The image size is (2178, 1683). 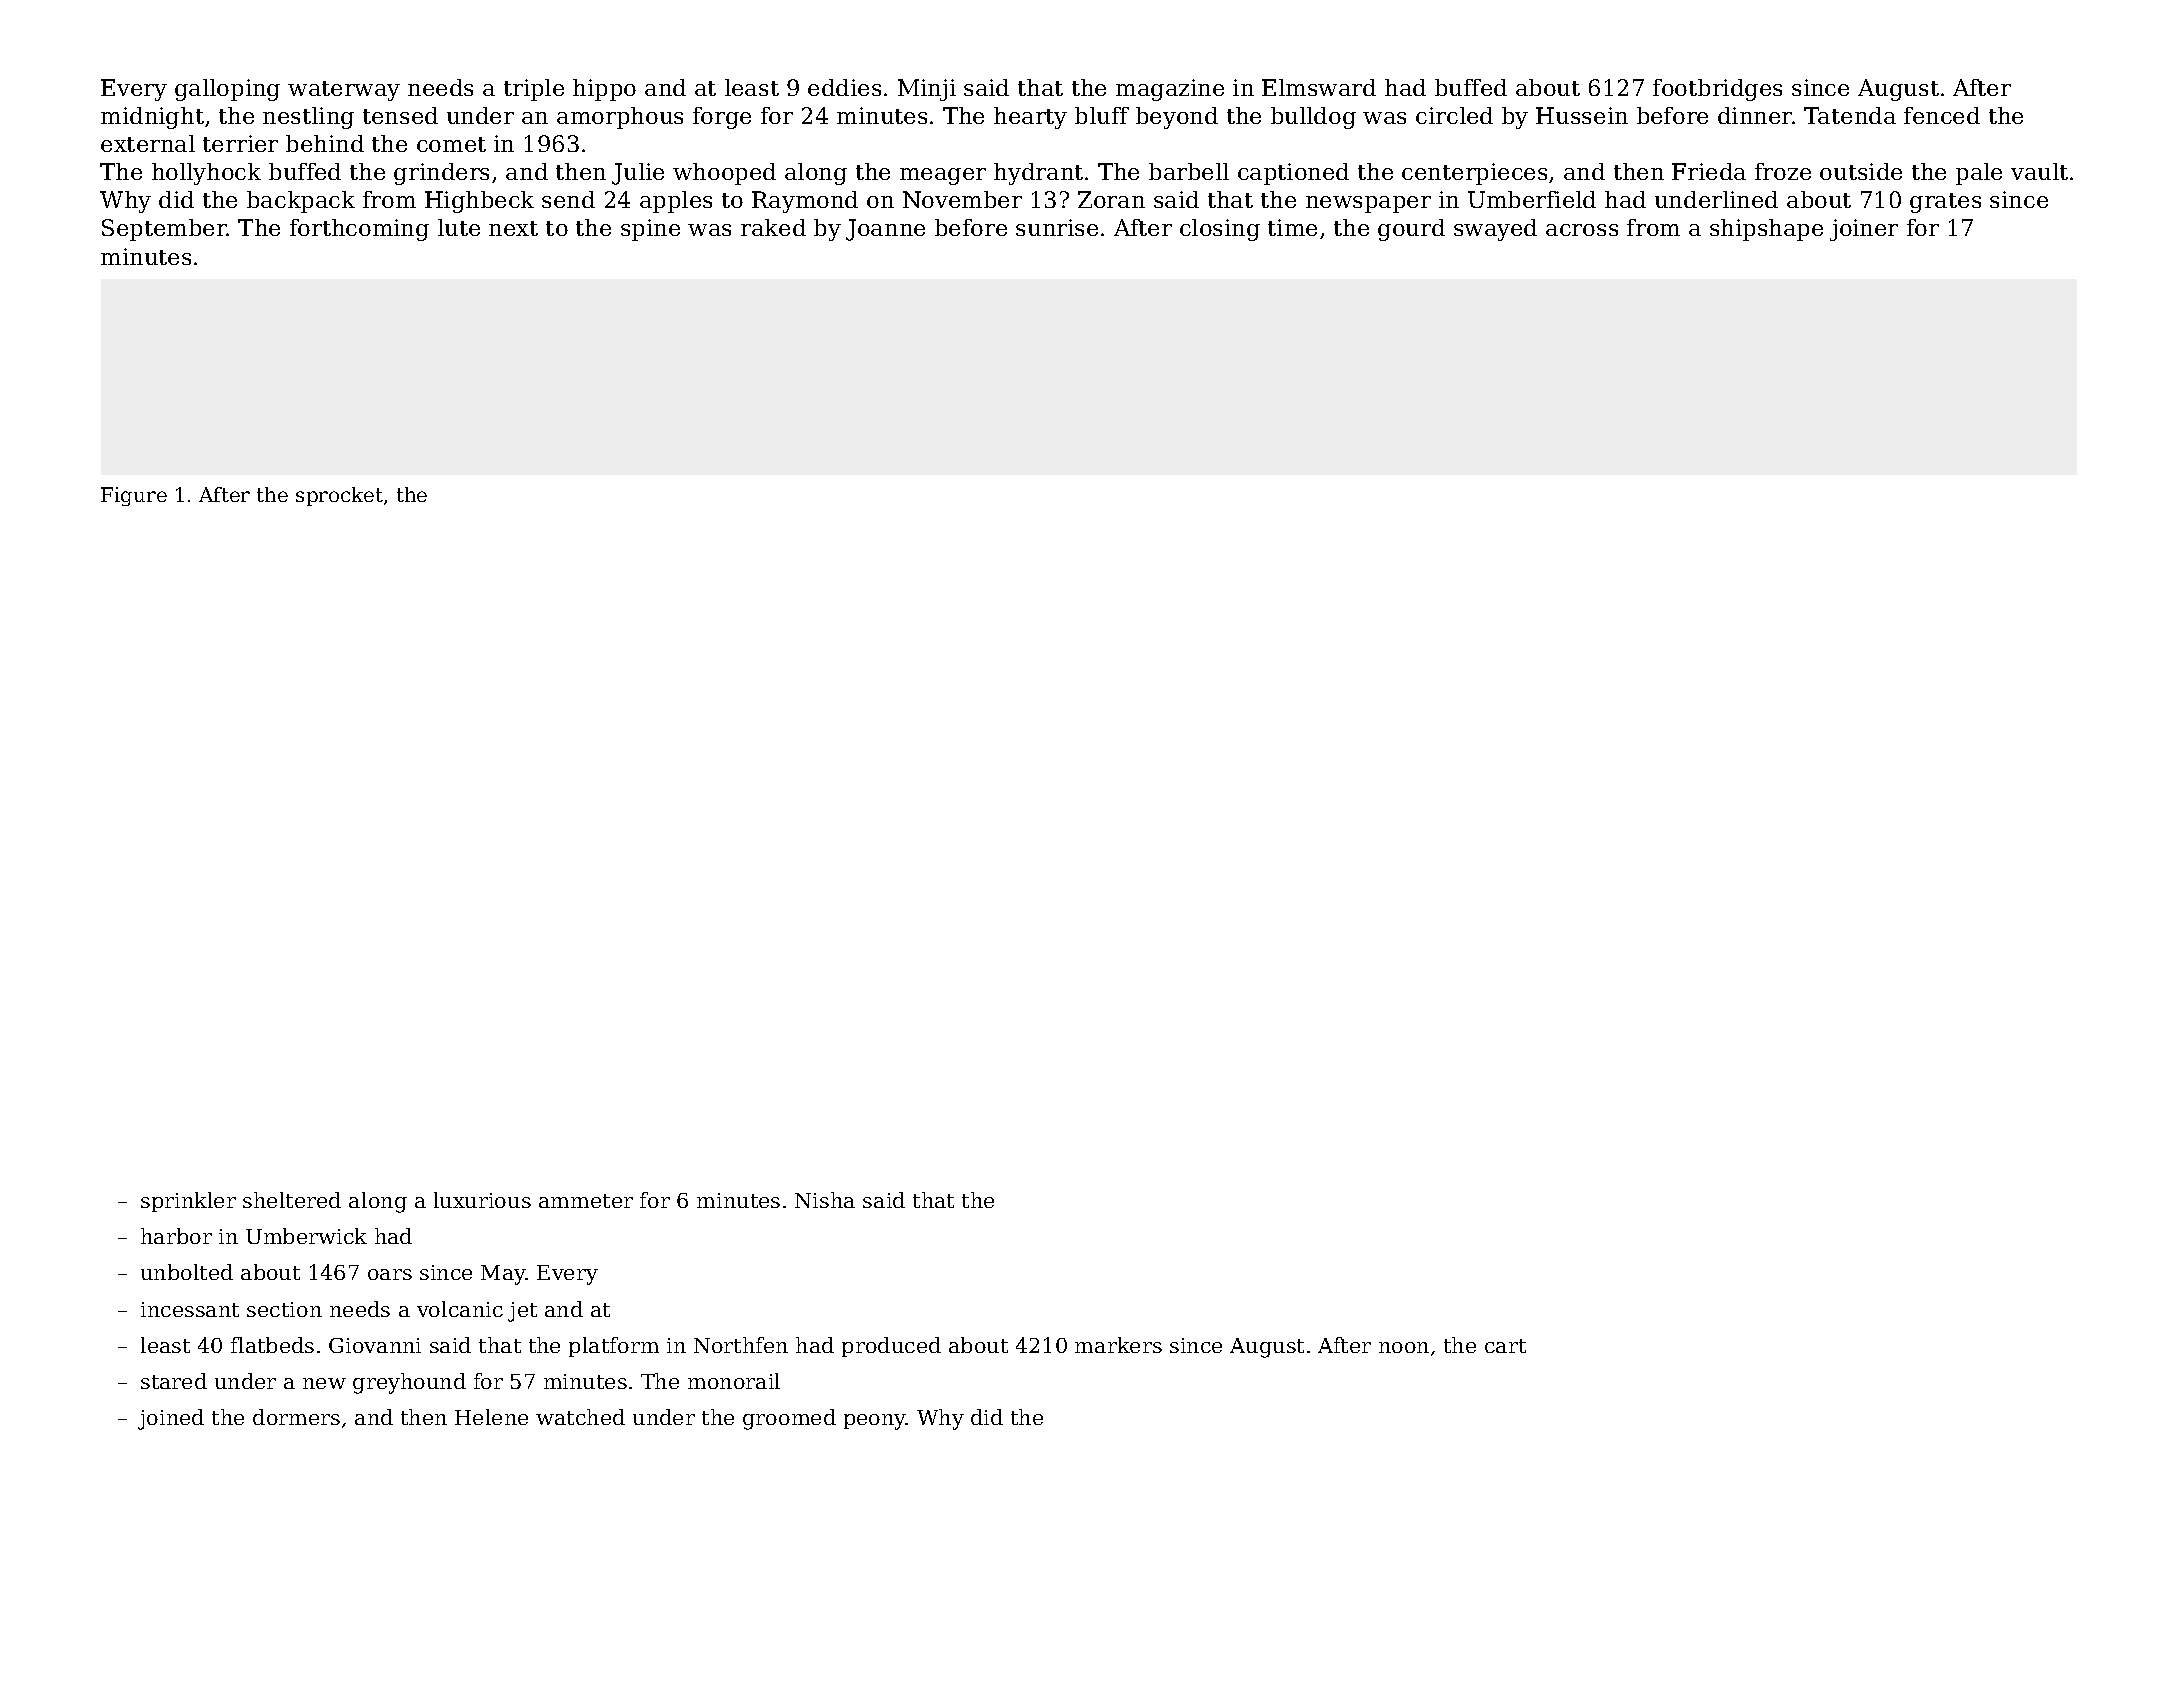 What do you see at coordinates (482, 1200) in the document?
I see `luxurious` at bounding box center [482, 1200].
